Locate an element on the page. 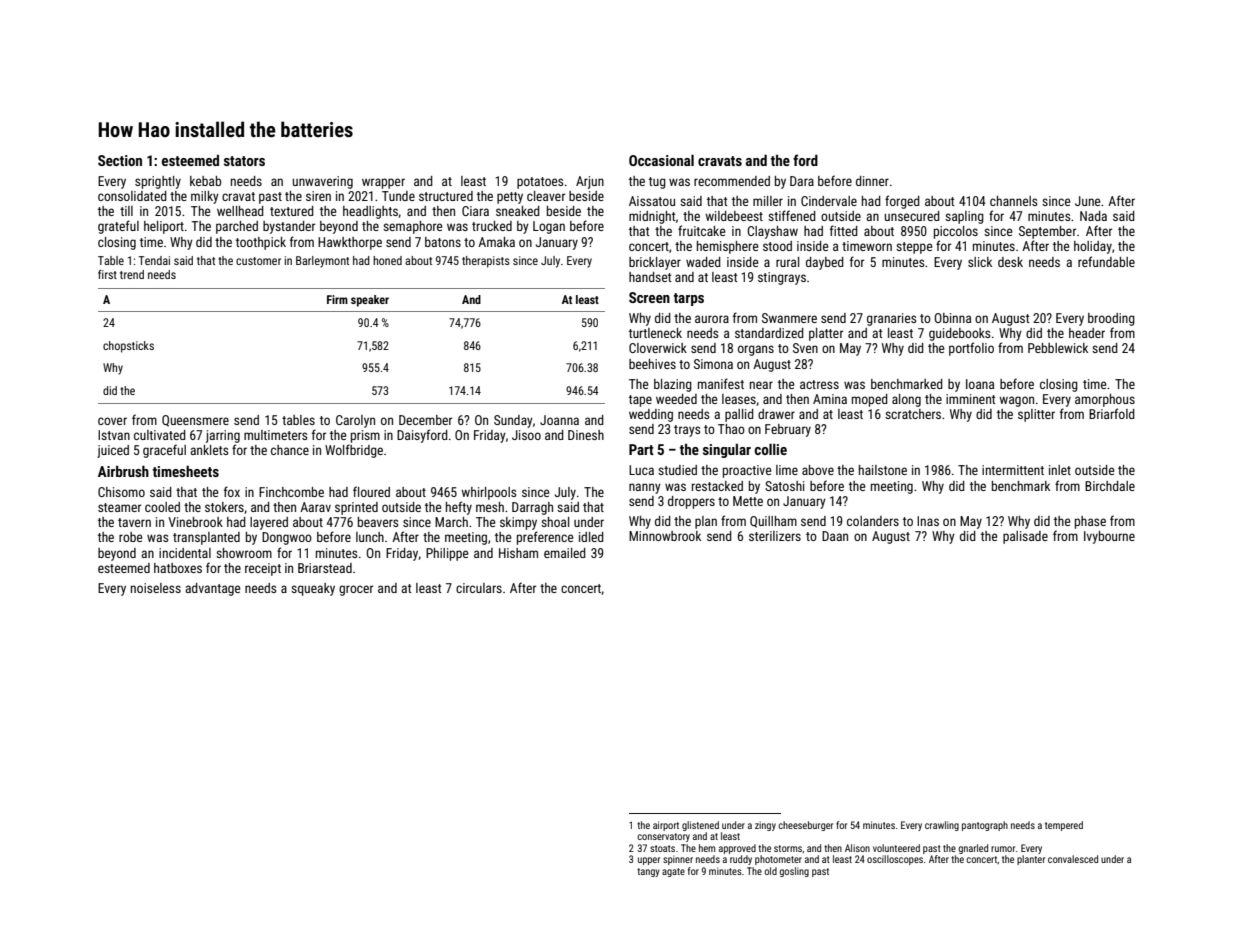  agate is located at coordinates (673, 872).
